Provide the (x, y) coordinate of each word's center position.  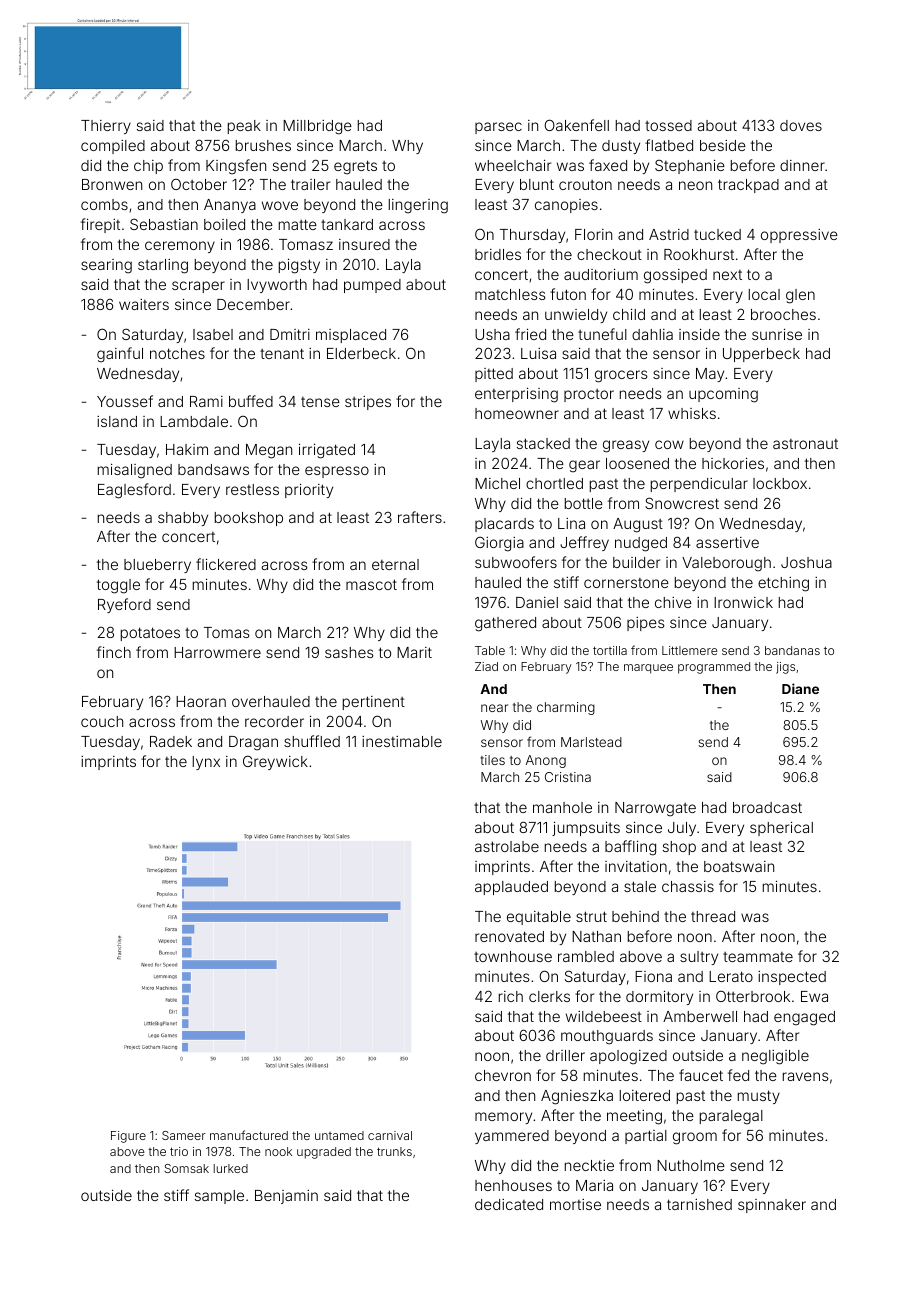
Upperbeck (761, 355)
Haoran (201, 701)
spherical (781, 829)
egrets (355, 167)
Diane (800, 688)
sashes (349, 652)
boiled (224, 224)
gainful (120, 355)
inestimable (402, 741)
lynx (206, 763)
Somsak (186, 1168)
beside (723, 145)
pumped (372, 286)
